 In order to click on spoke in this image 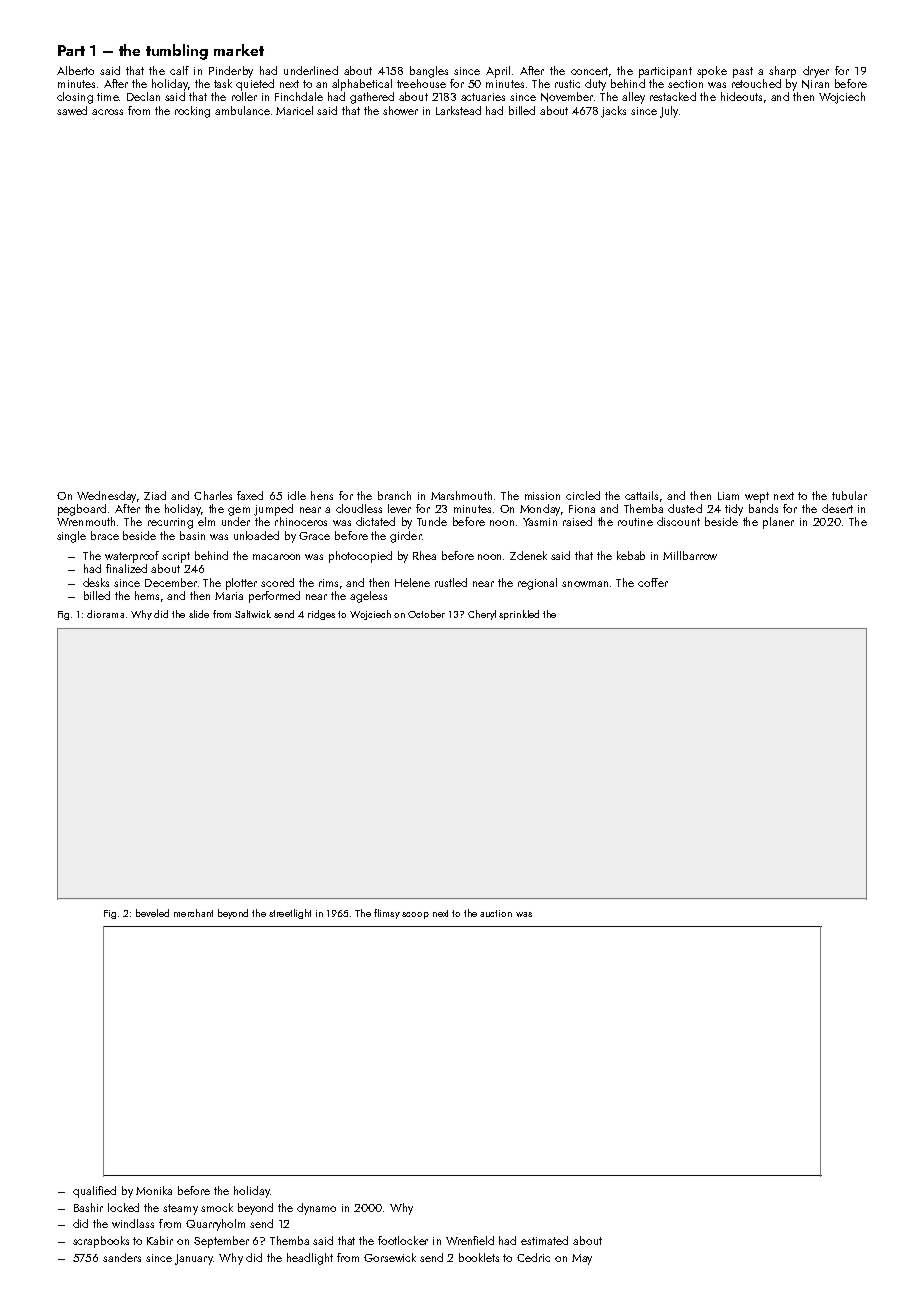, I will do `click(712, 72)`.
